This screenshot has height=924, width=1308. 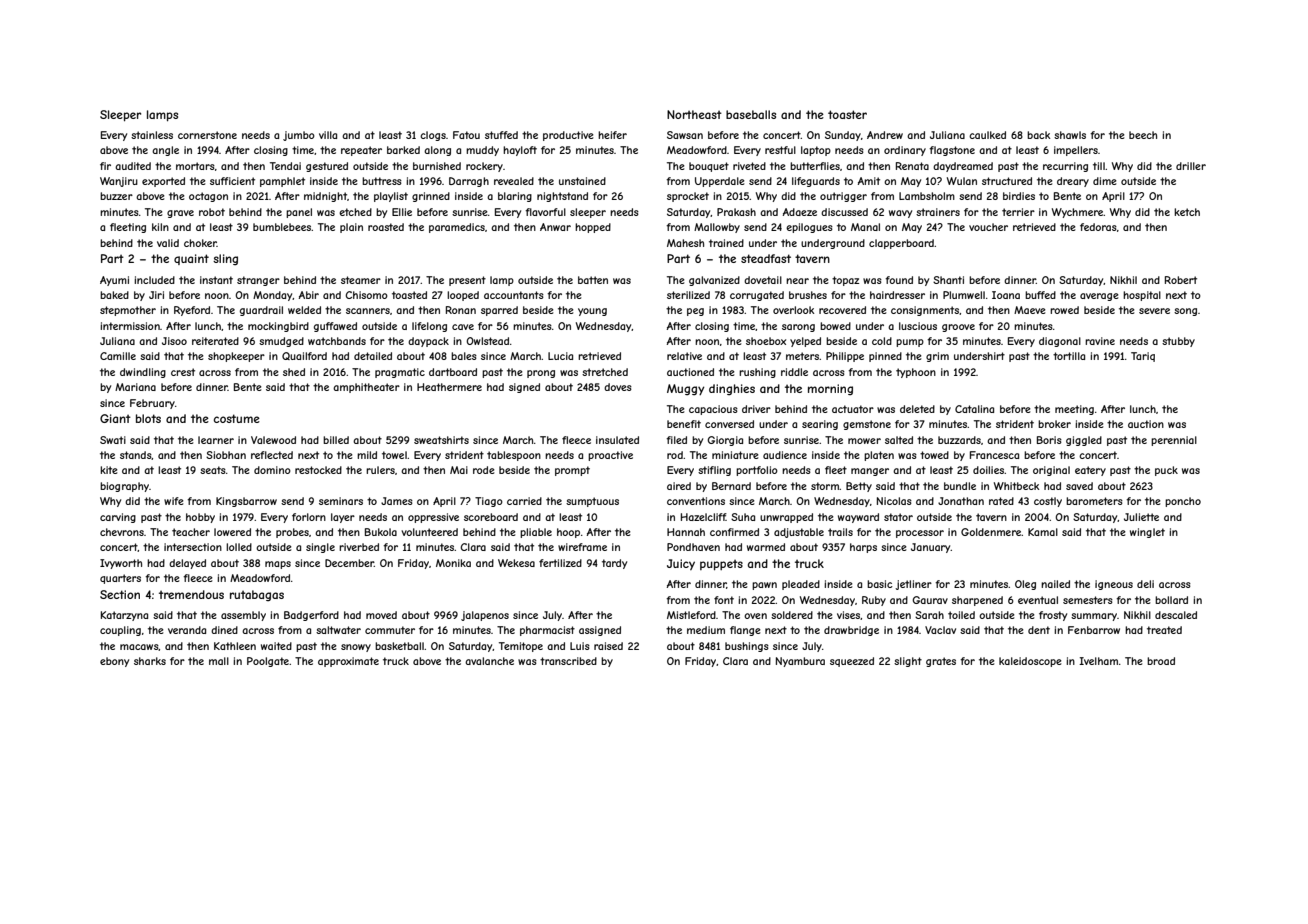 I want to click on Northeast, so click(x=694, y=114).
